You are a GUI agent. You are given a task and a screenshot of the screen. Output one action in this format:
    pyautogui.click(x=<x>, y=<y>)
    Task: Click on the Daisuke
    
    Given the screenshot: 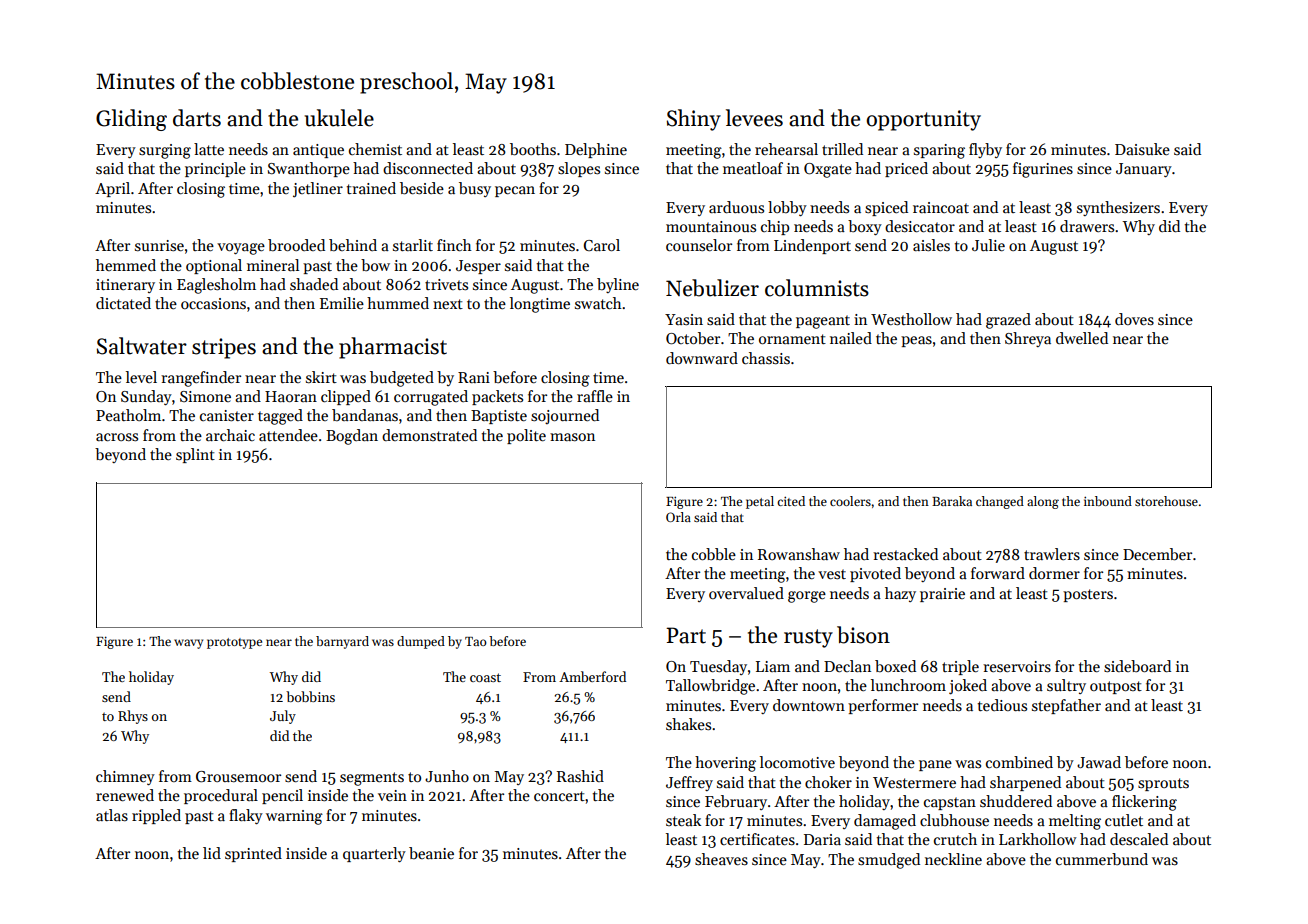 What is the action you would take?
    pyautogui.click(x=1142, y=149)
